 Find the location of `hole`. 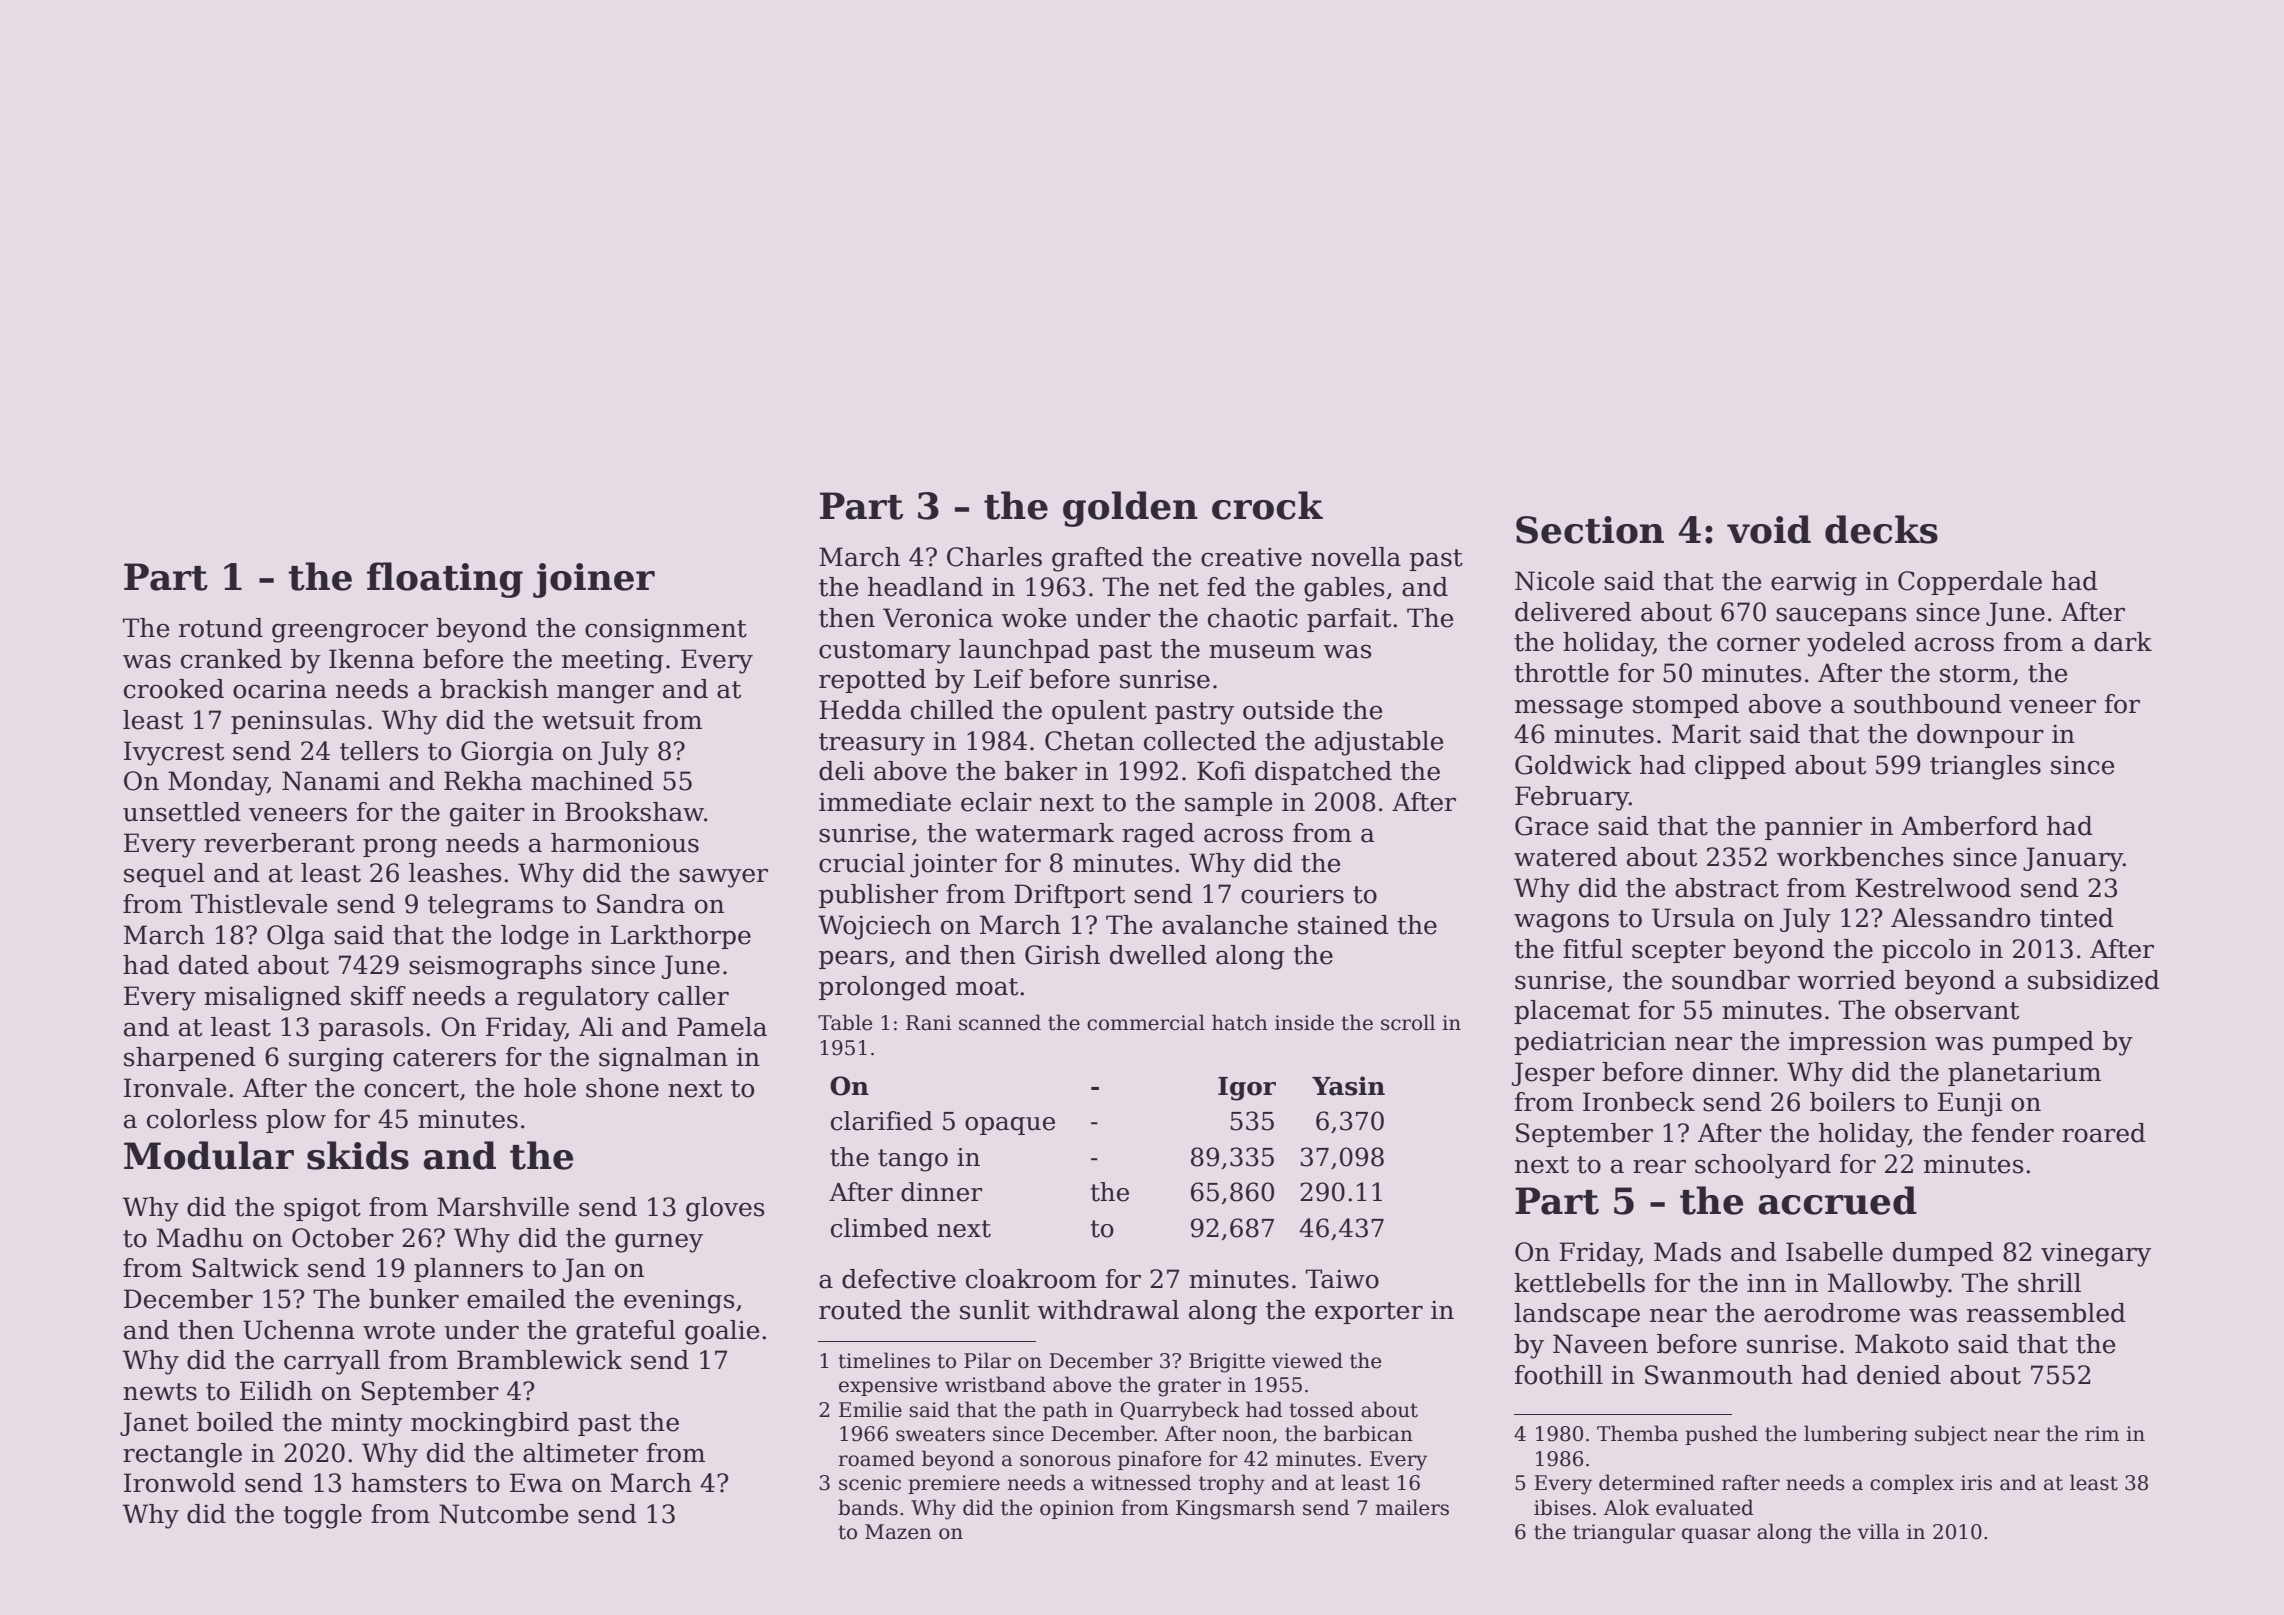

hole is located at coordinates (550, 1088).
